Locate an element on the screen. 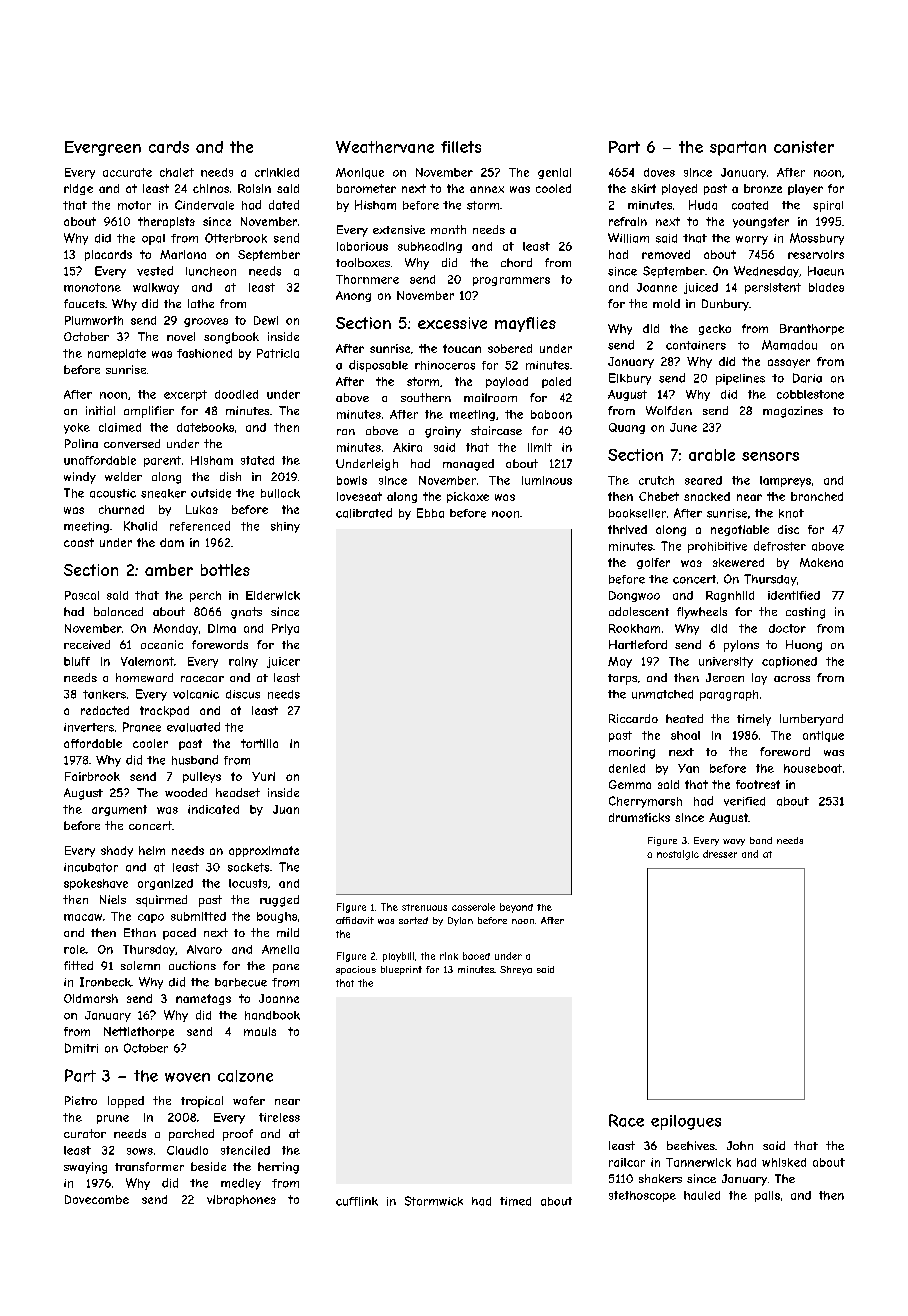 This screenshot has width=908, height=1316. payload is located at coordinates (507, 382).
